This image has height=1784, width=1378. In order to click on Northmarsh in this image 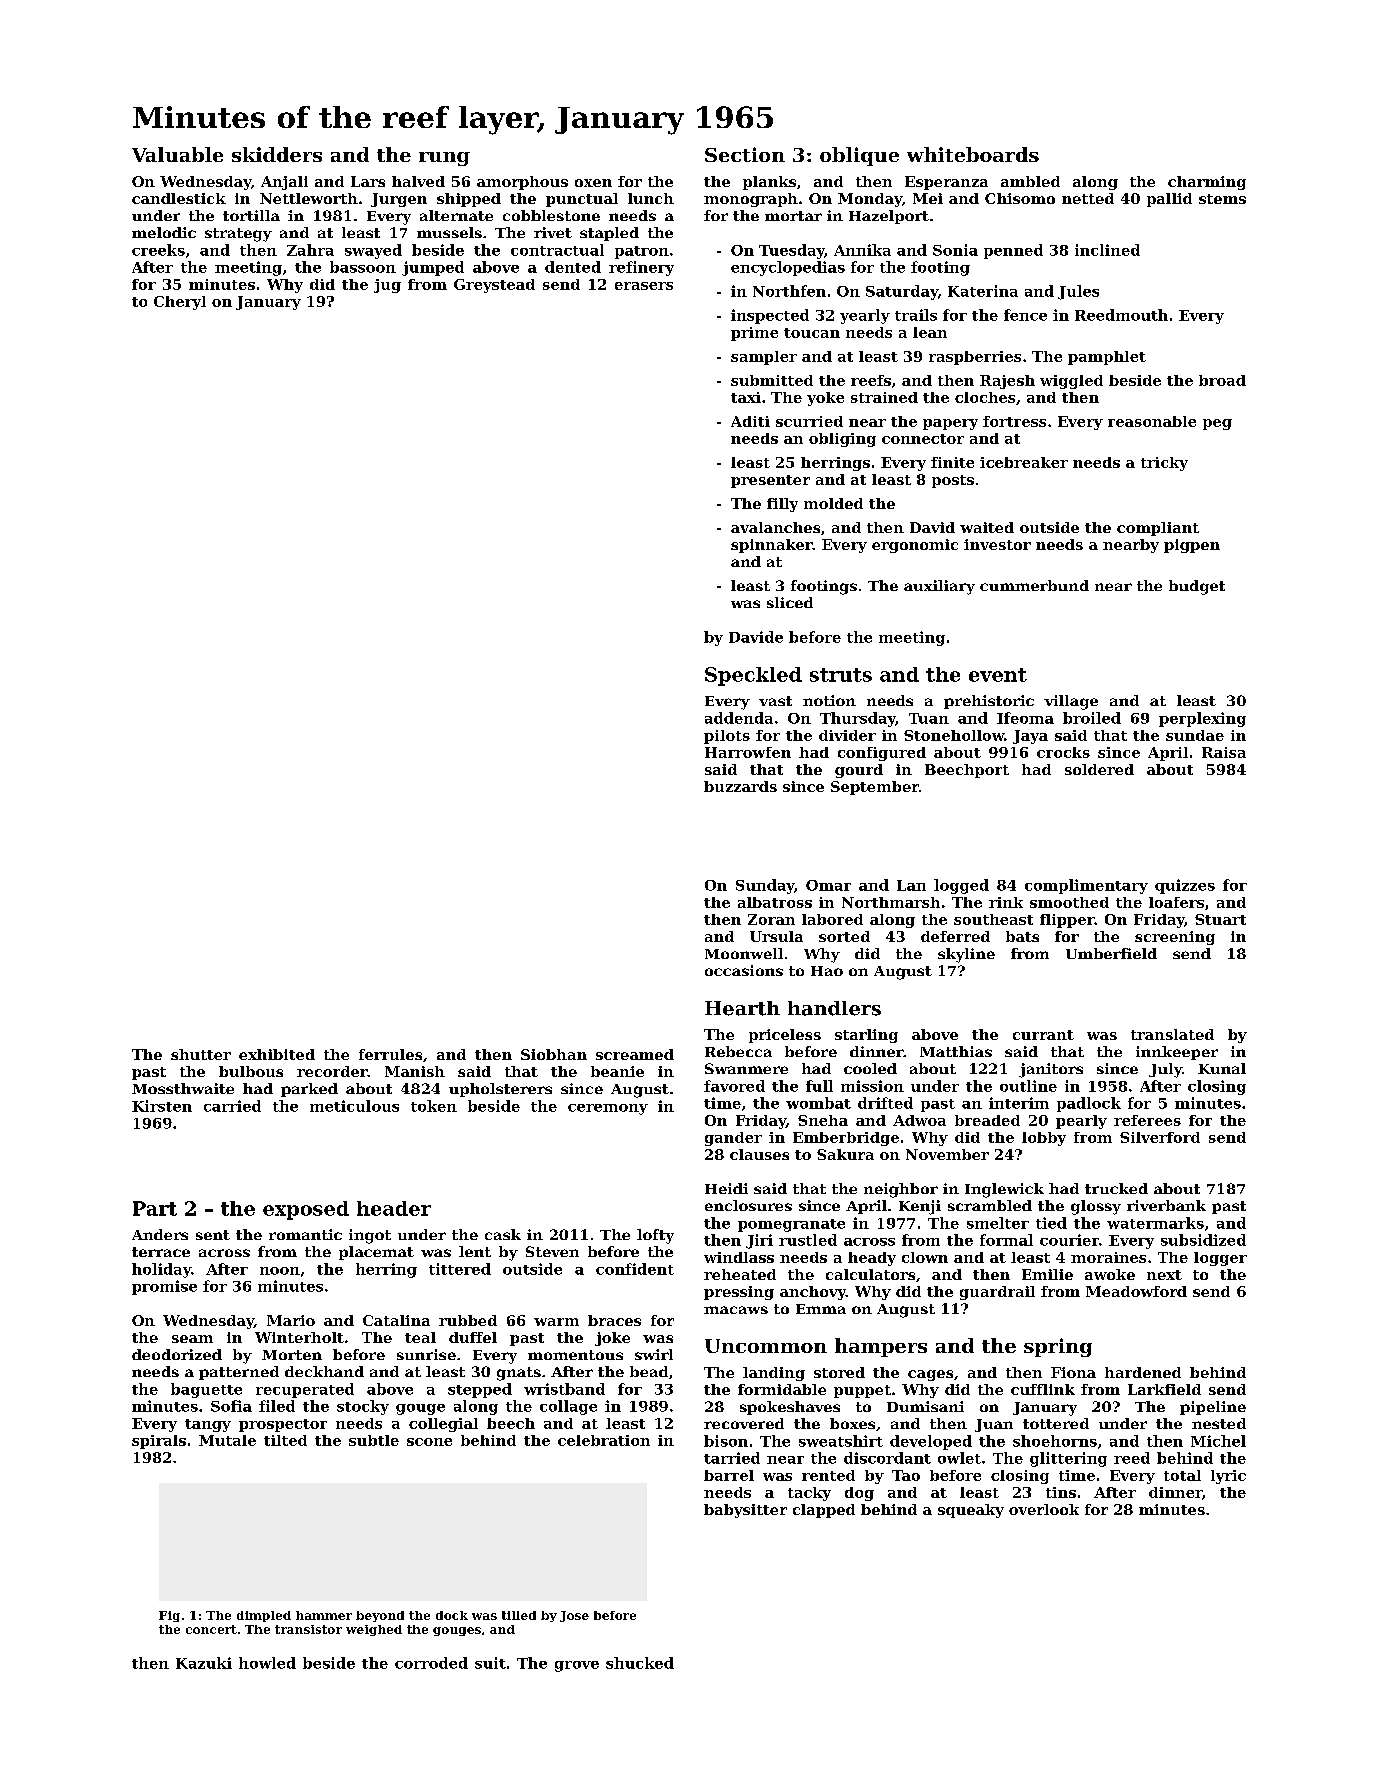, I will do `click(891, 902)`.
